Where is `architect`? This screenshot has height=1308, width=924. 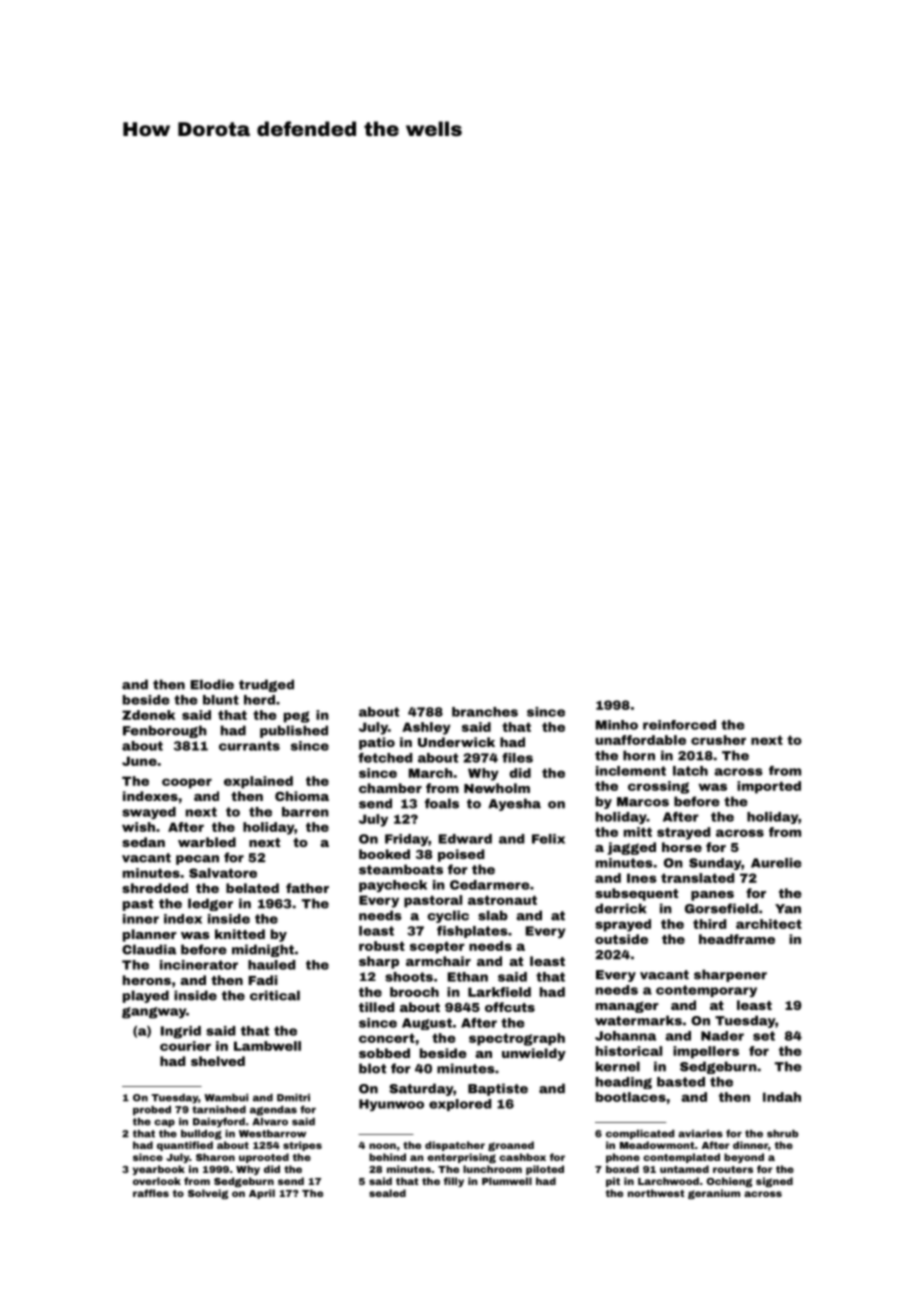
architect is located at coordinates (769, 924).
